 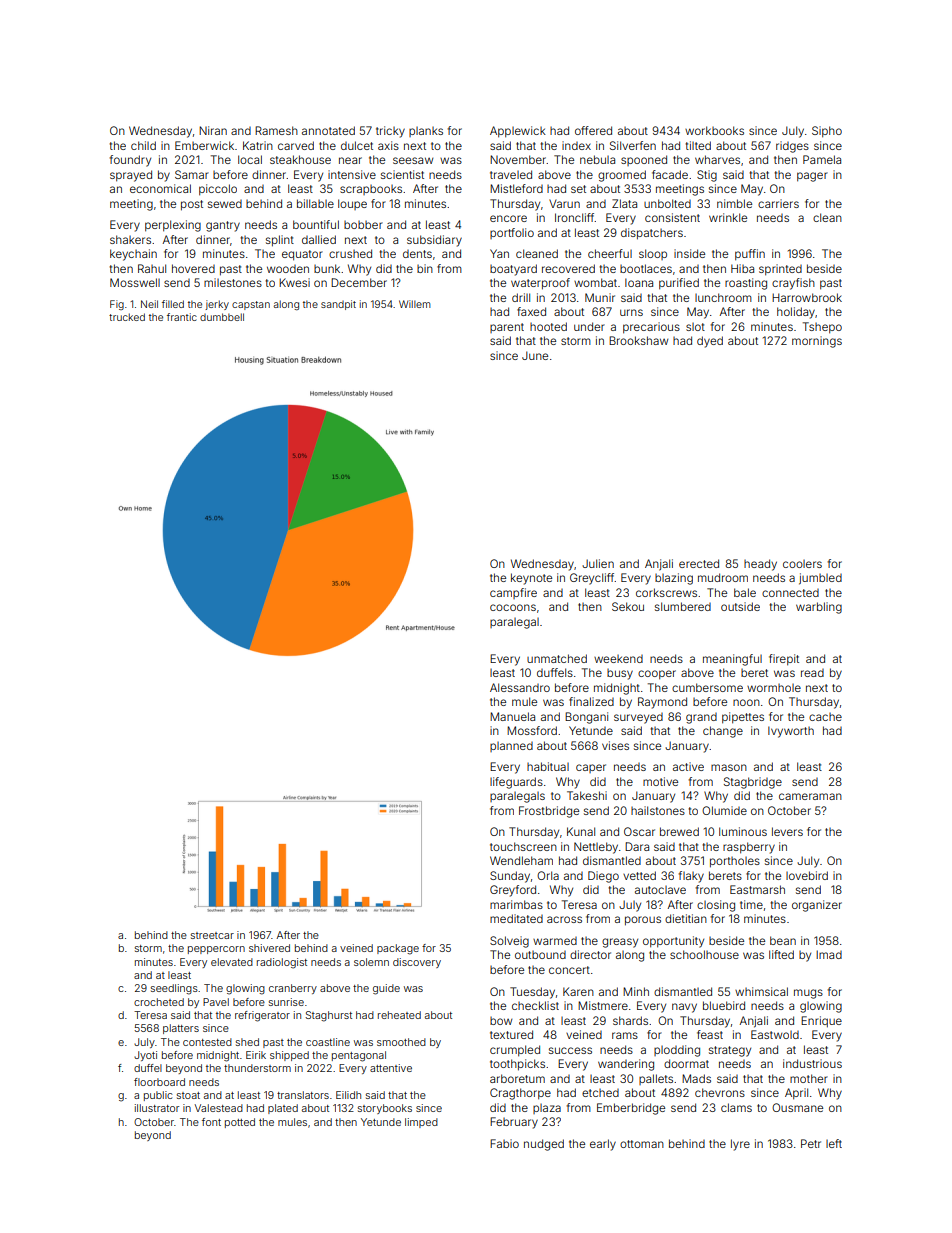 What do you see at coordinates (127, 317) in the page?
I see `trucked` at bounding box center [127, 317].
